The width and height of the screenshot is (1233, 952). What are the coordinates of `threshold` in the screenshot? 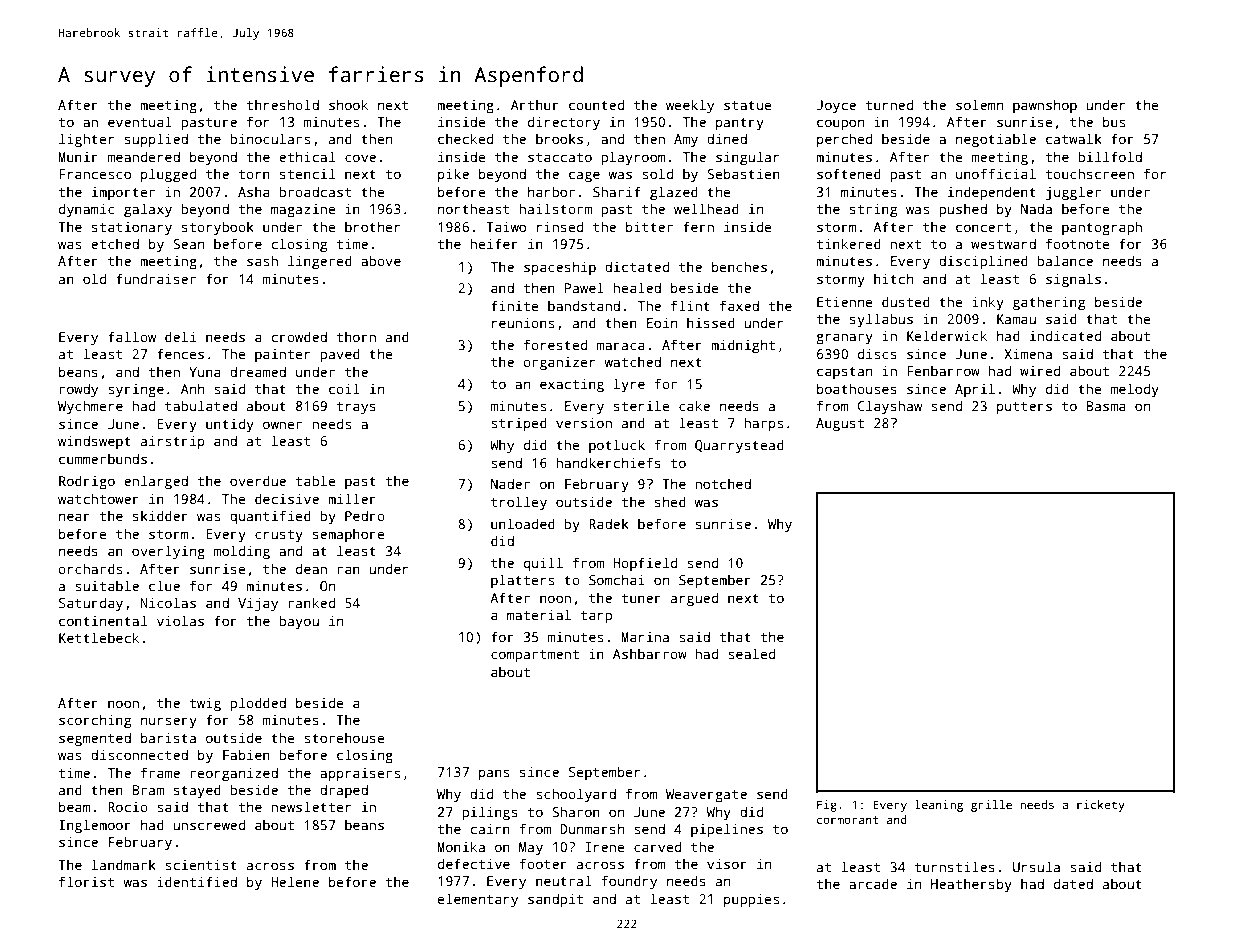 It's located at (283, 104).
